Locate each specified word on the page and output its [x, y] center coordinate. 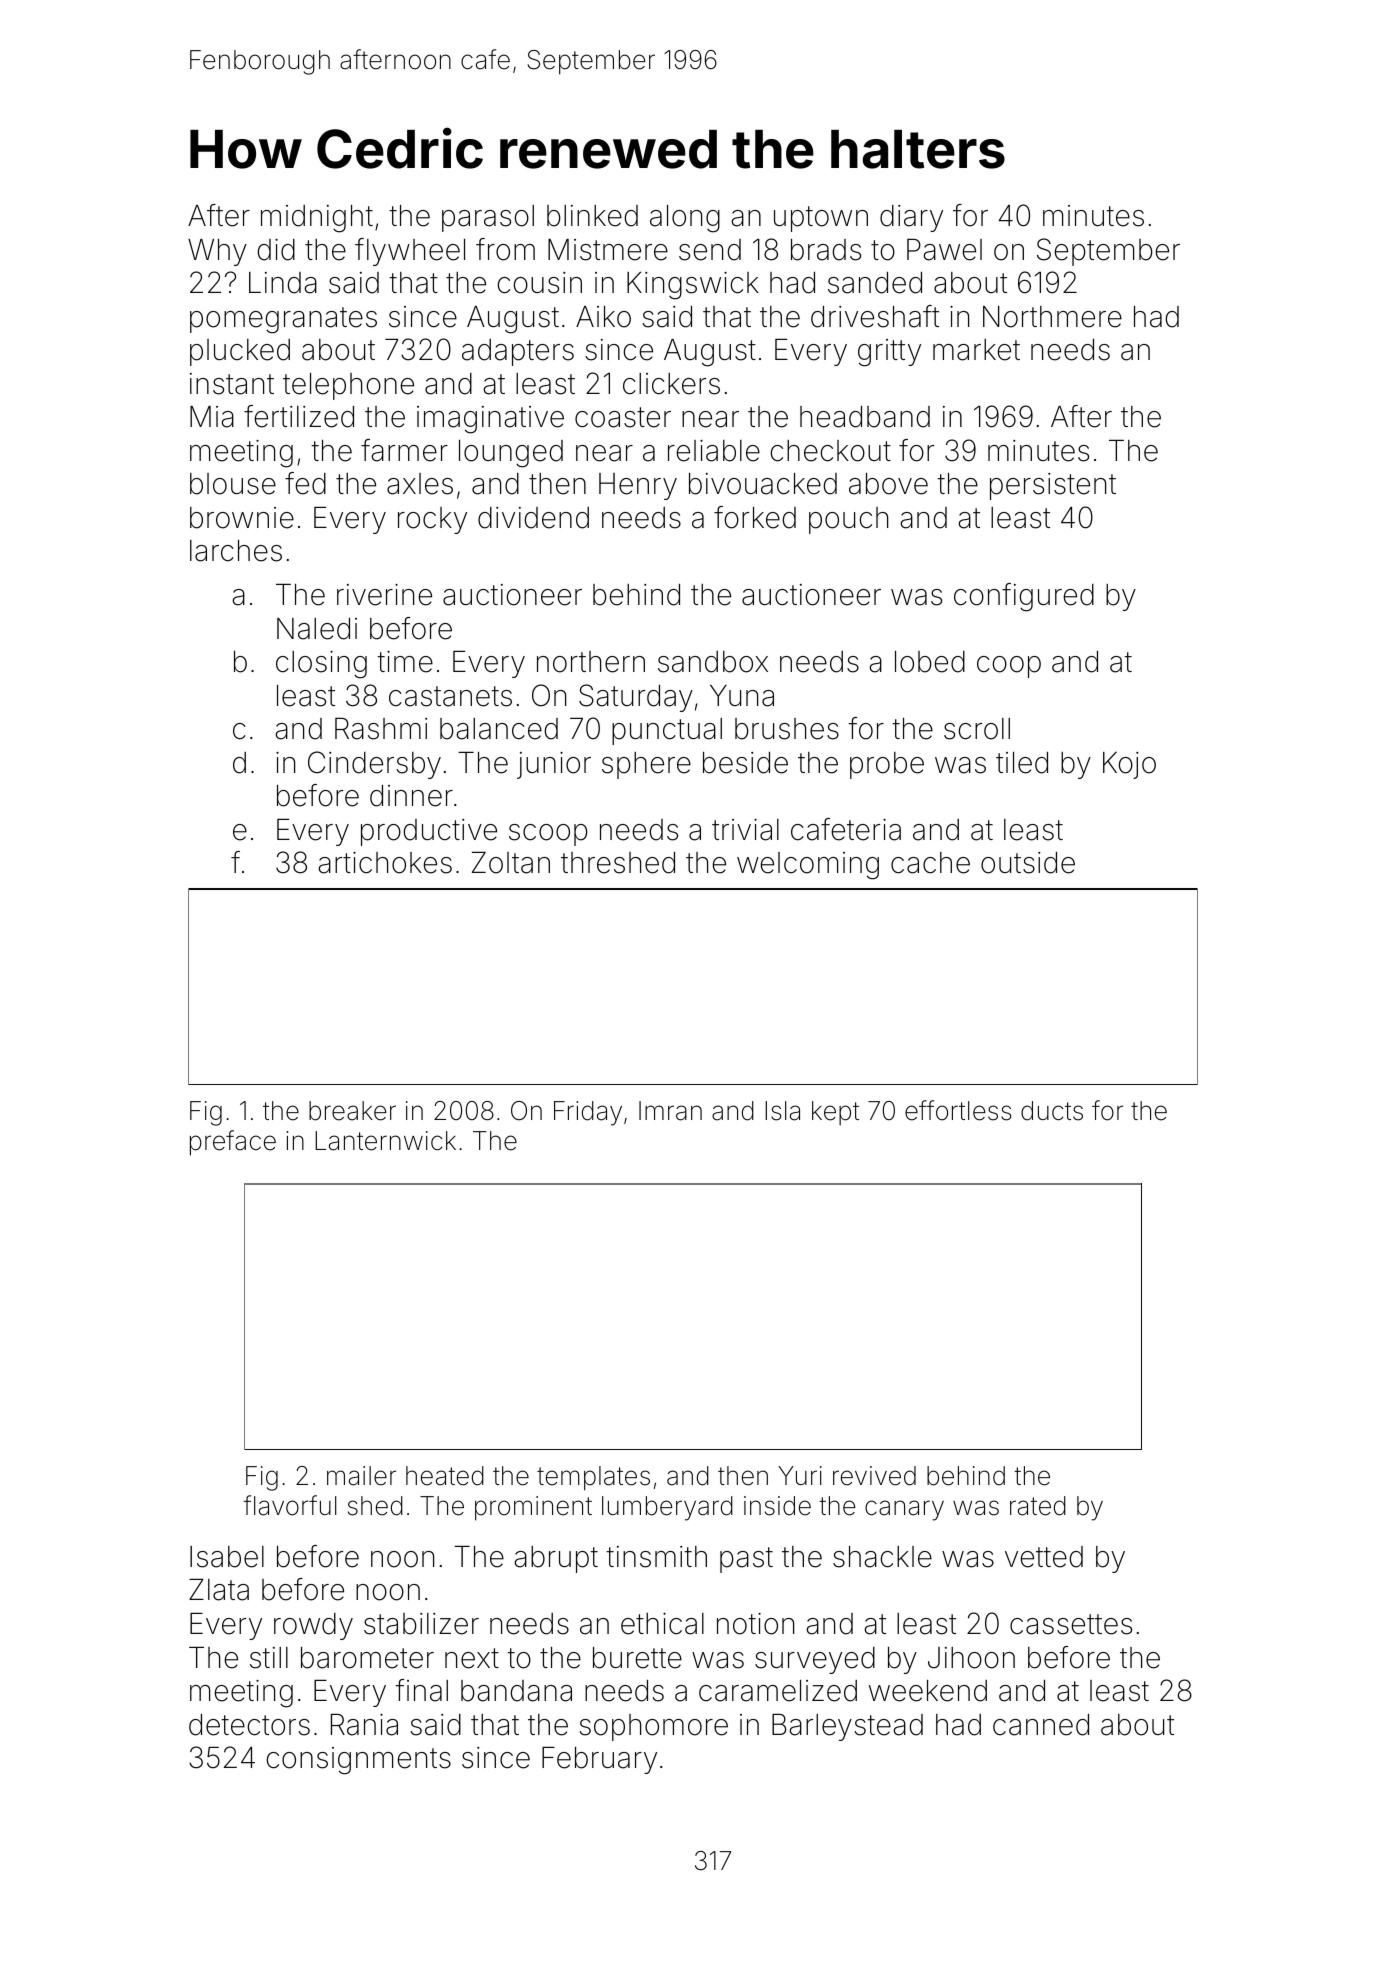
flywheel [410, 252]
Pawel [944, 250]
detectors [249, 1725]
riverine [384, 595]
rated [1038, 1506]
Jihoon [971, 1658]
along [685, 219]
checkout [831, 451]
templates [593, 1478]
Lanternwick [385, 1141]
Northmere [1052, 317]
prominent [533, 1508]
